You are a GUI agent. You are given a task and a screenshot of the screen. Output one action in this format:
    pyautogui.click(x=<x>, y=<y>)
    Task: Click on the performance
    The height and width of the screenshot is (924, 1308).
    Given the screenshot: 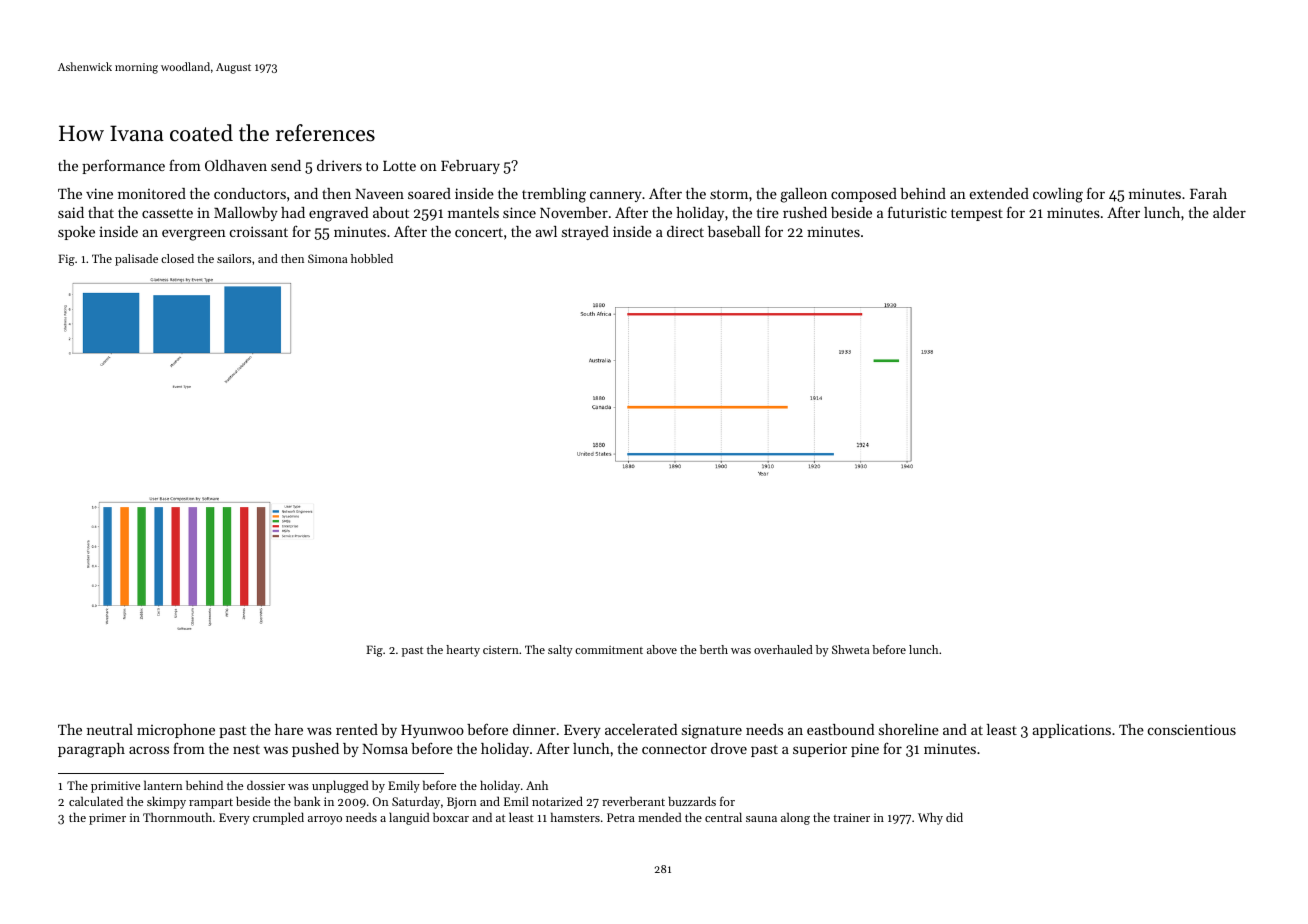 What is the action you would take?
    pyautogui.click(x=123, y=166)
